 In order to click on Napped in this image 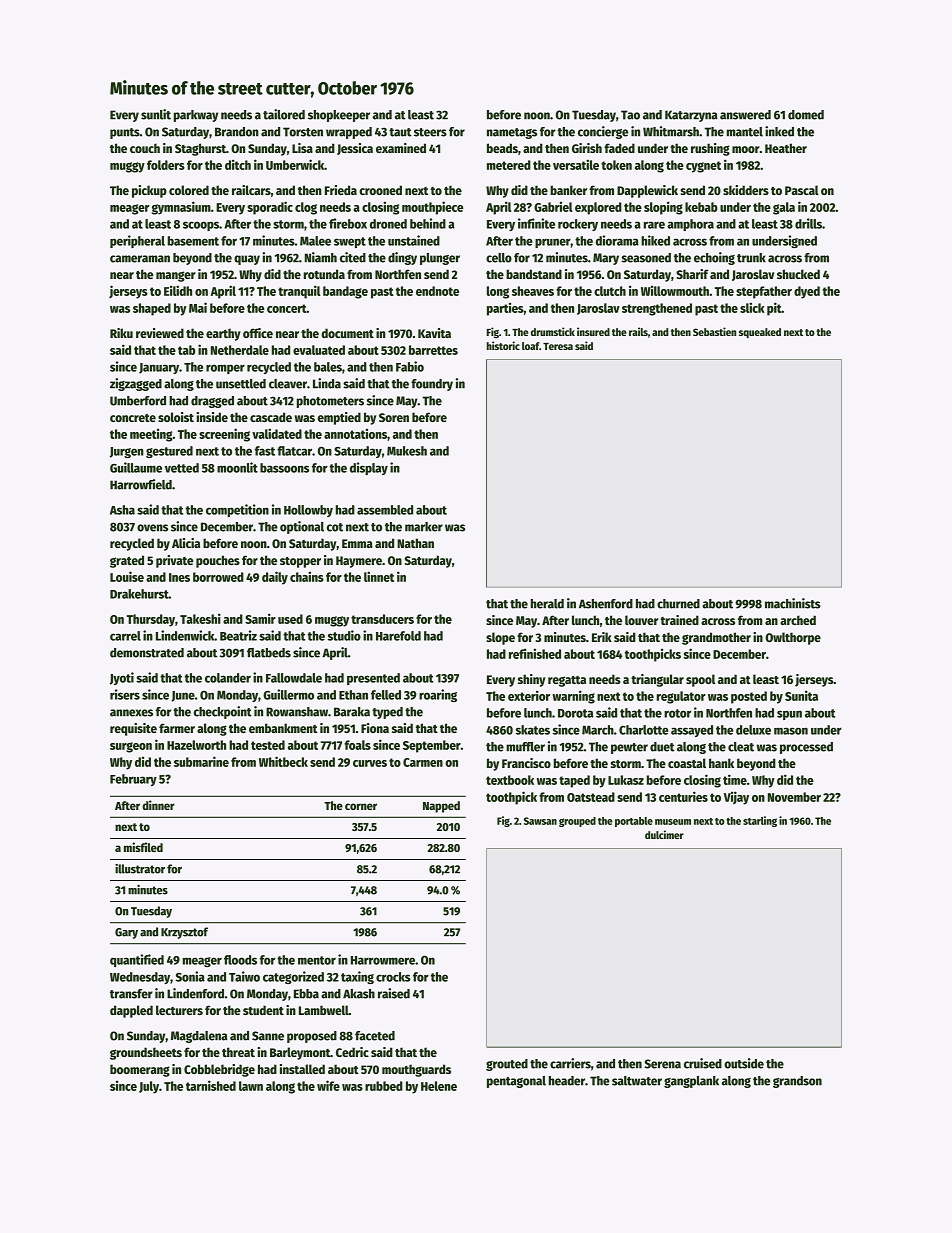, I will do `click(441, 807)`.
